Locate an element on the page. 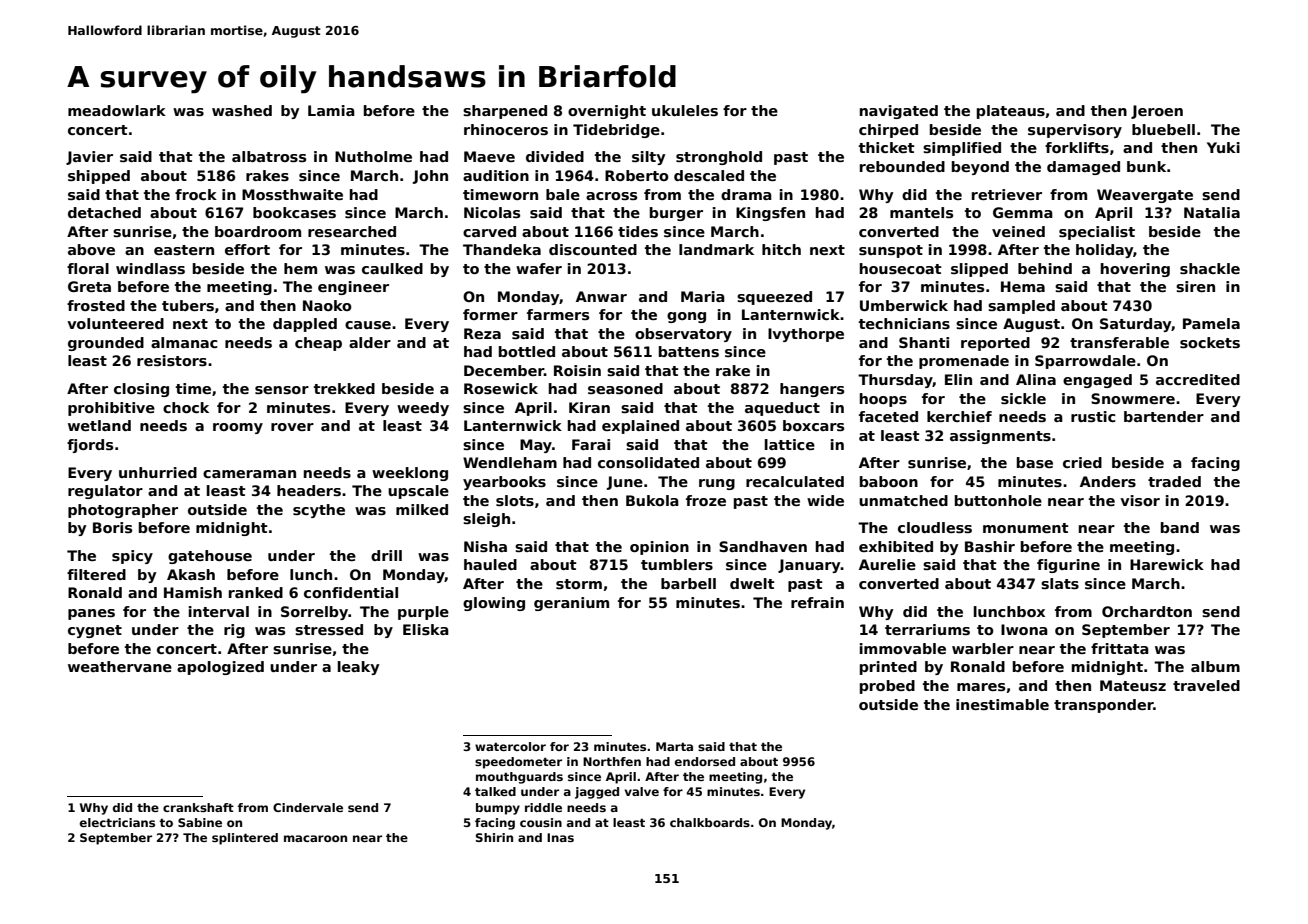  Marta is located at coordinates (674, 746).
